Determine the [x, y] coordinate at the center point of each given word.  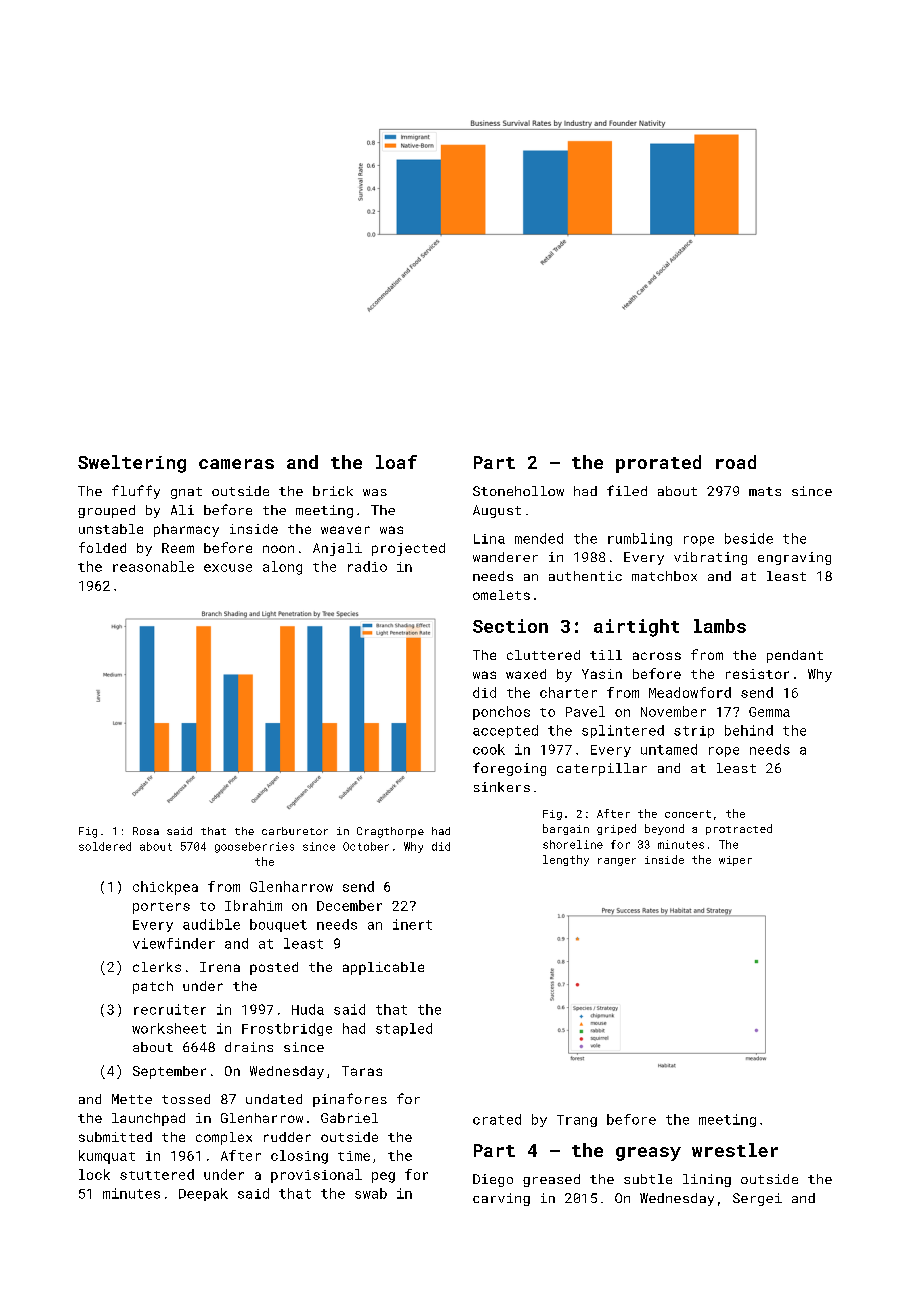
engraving [794, 558]
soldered [105, 846]
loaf [396, 462]
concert [688, 814]
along [282, 568]
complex [224, 1138]
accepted [505, 731]
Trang [577, 1121]
